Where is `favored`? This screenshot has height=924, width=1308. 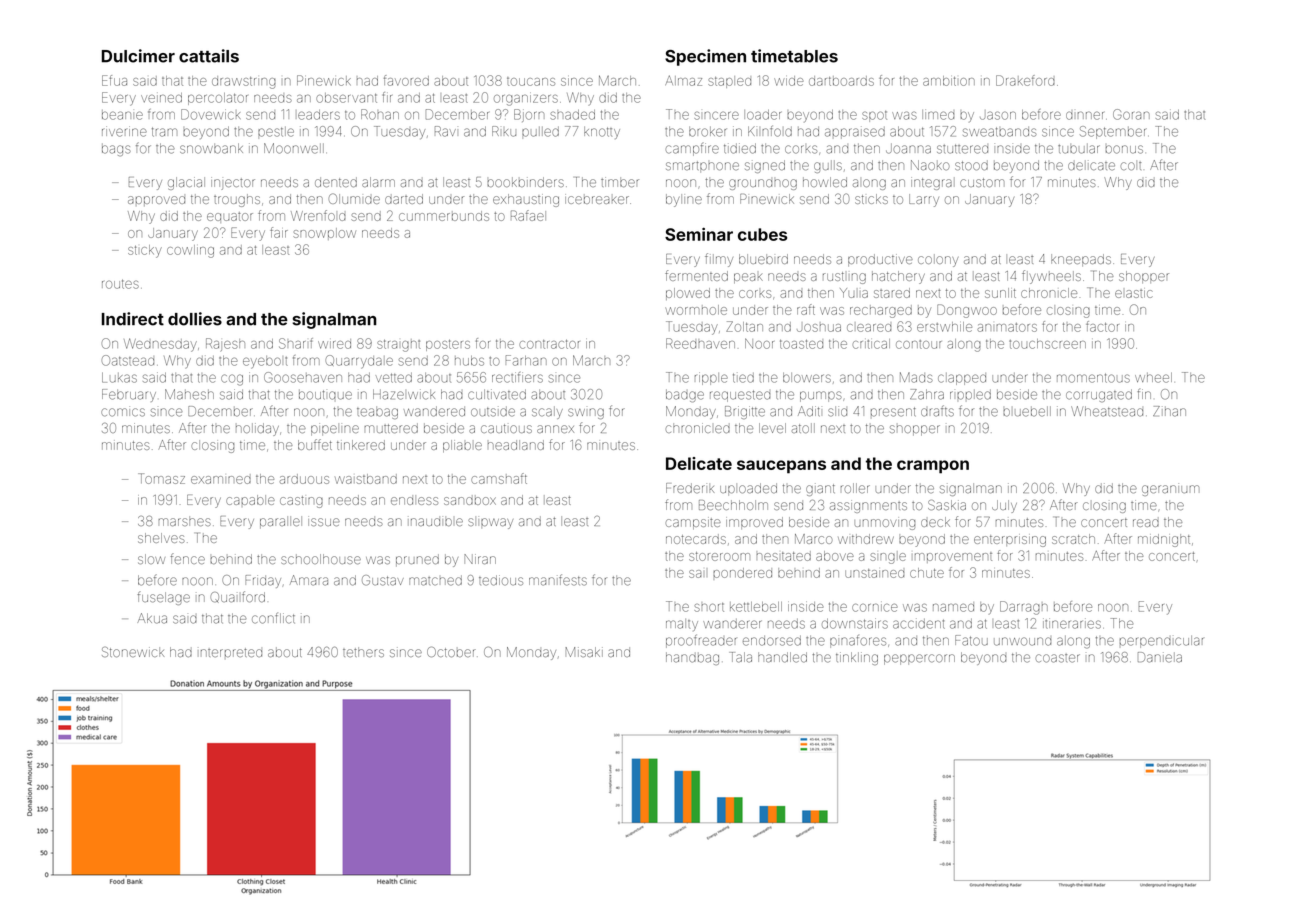 favored is located at coordinates (406, 80).
